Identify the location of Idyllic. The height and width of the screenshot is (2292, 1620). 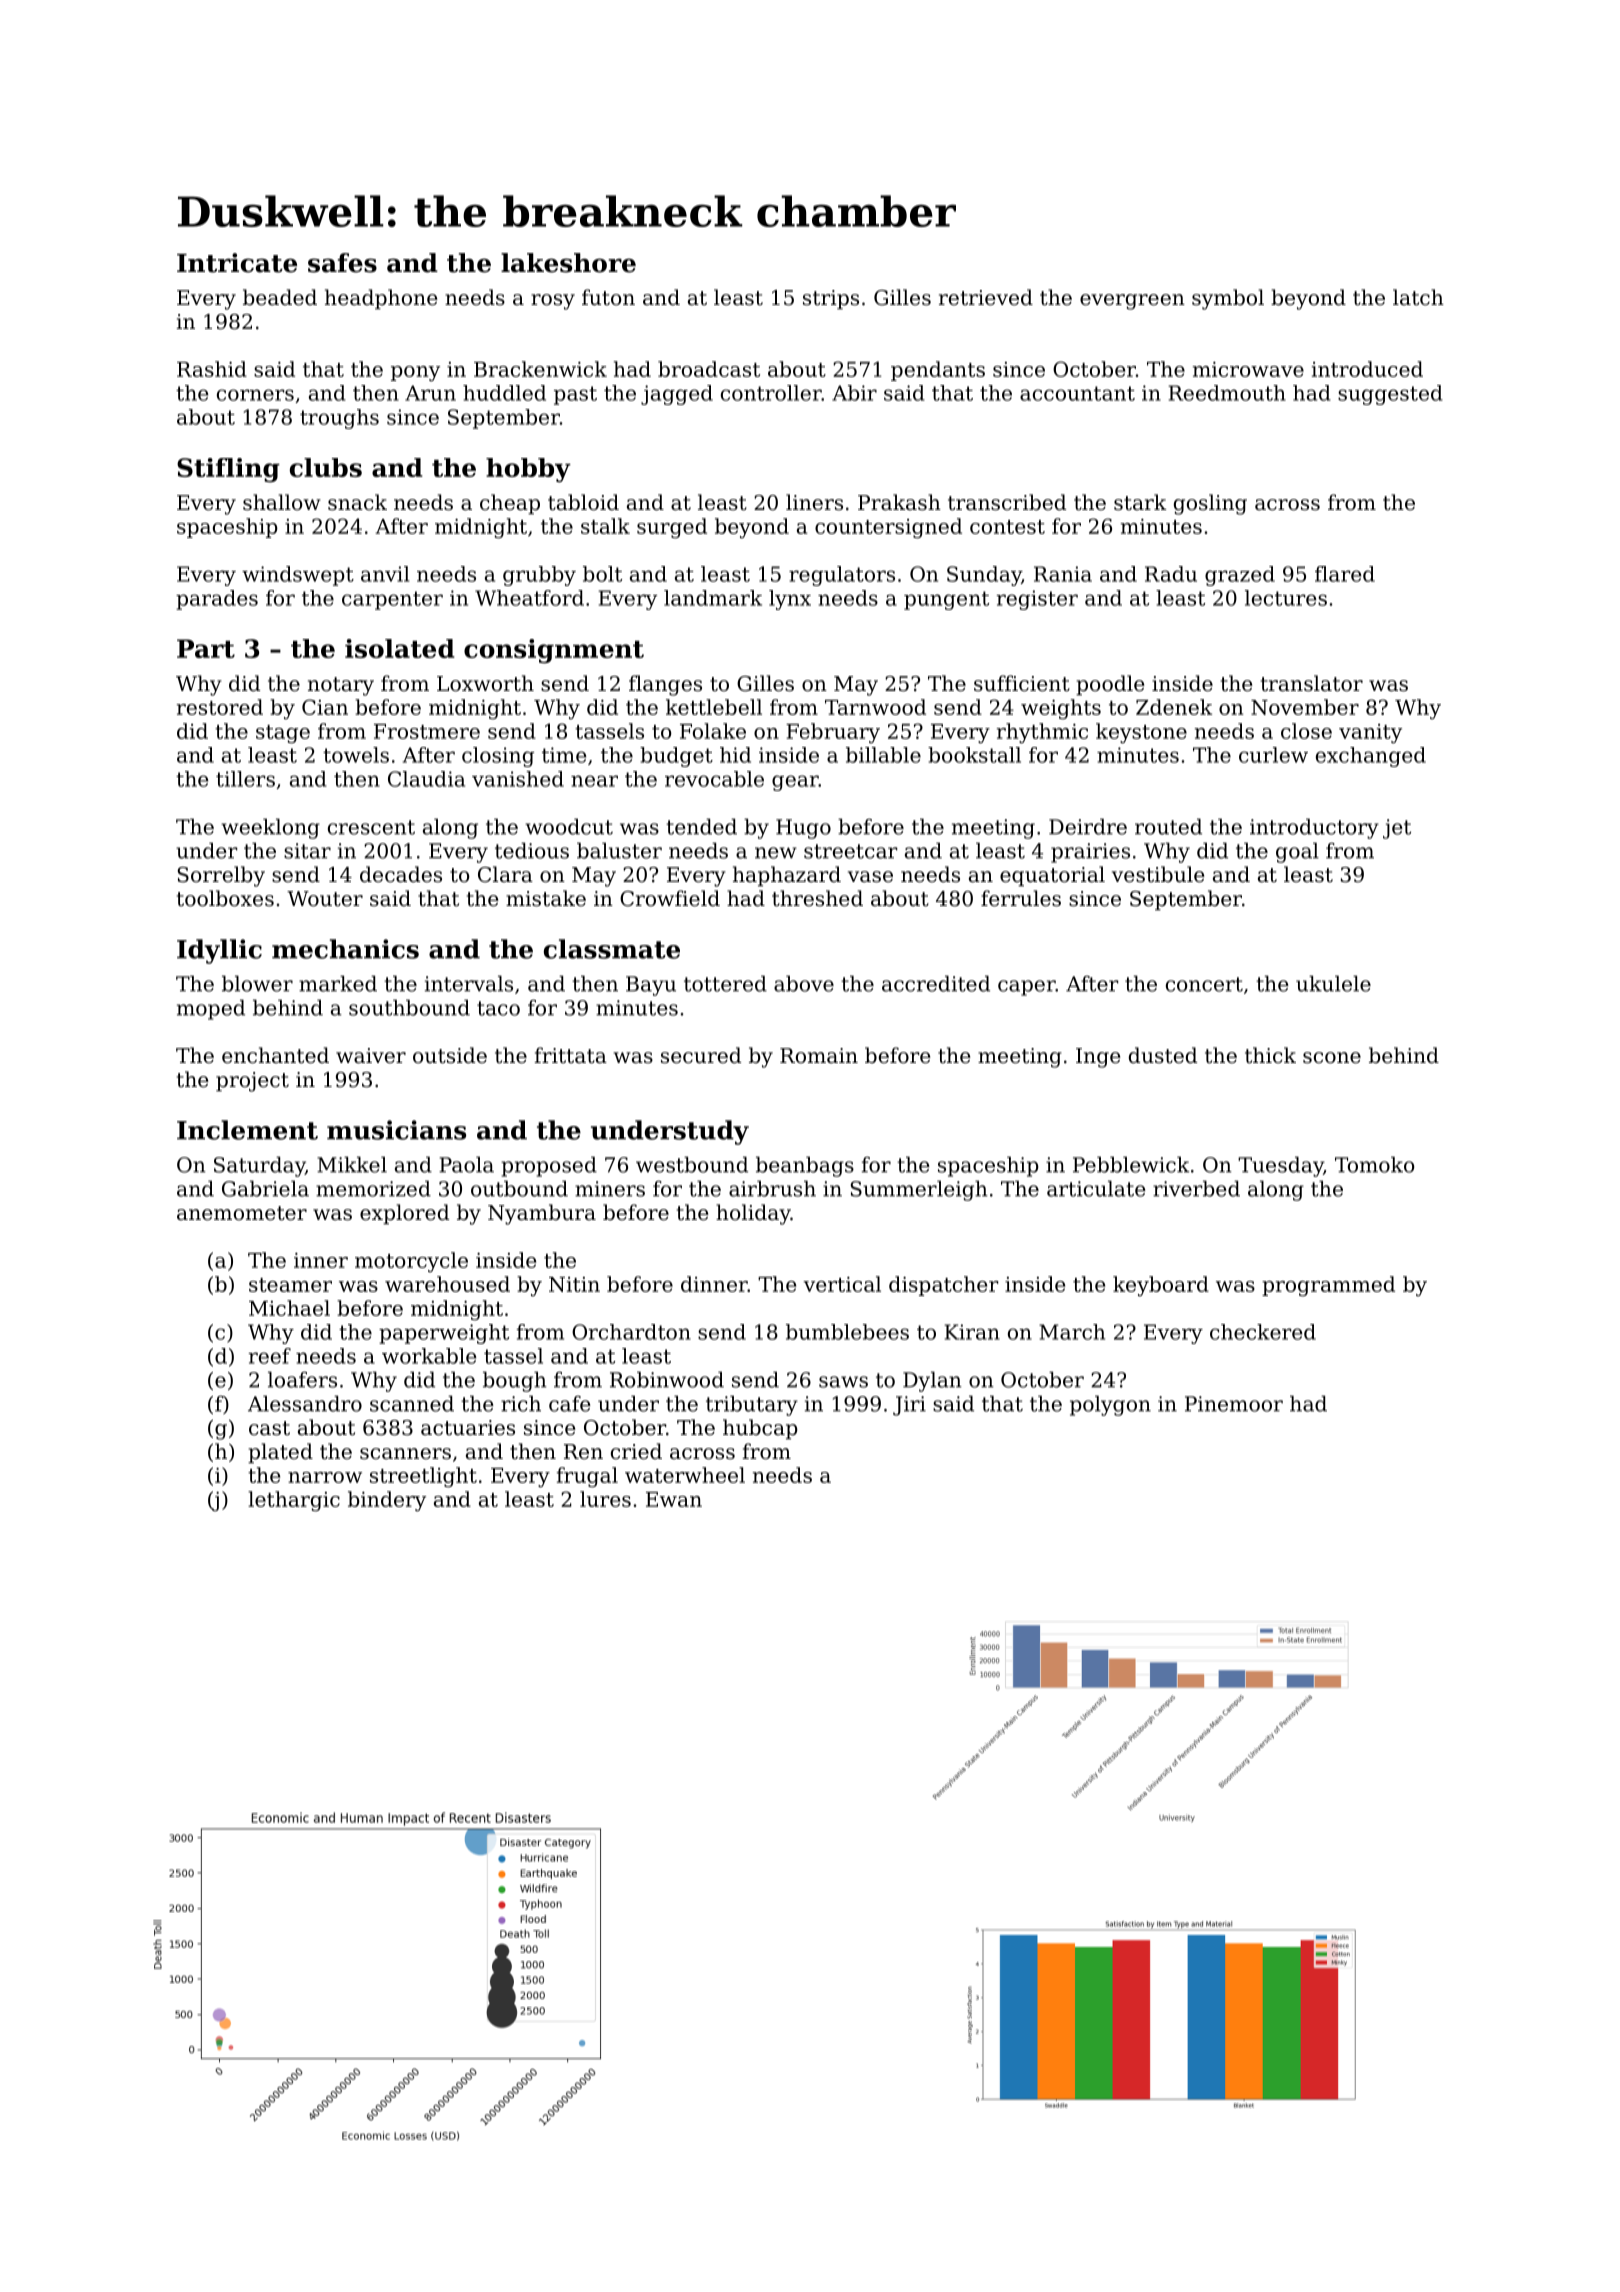
(219, 951).
